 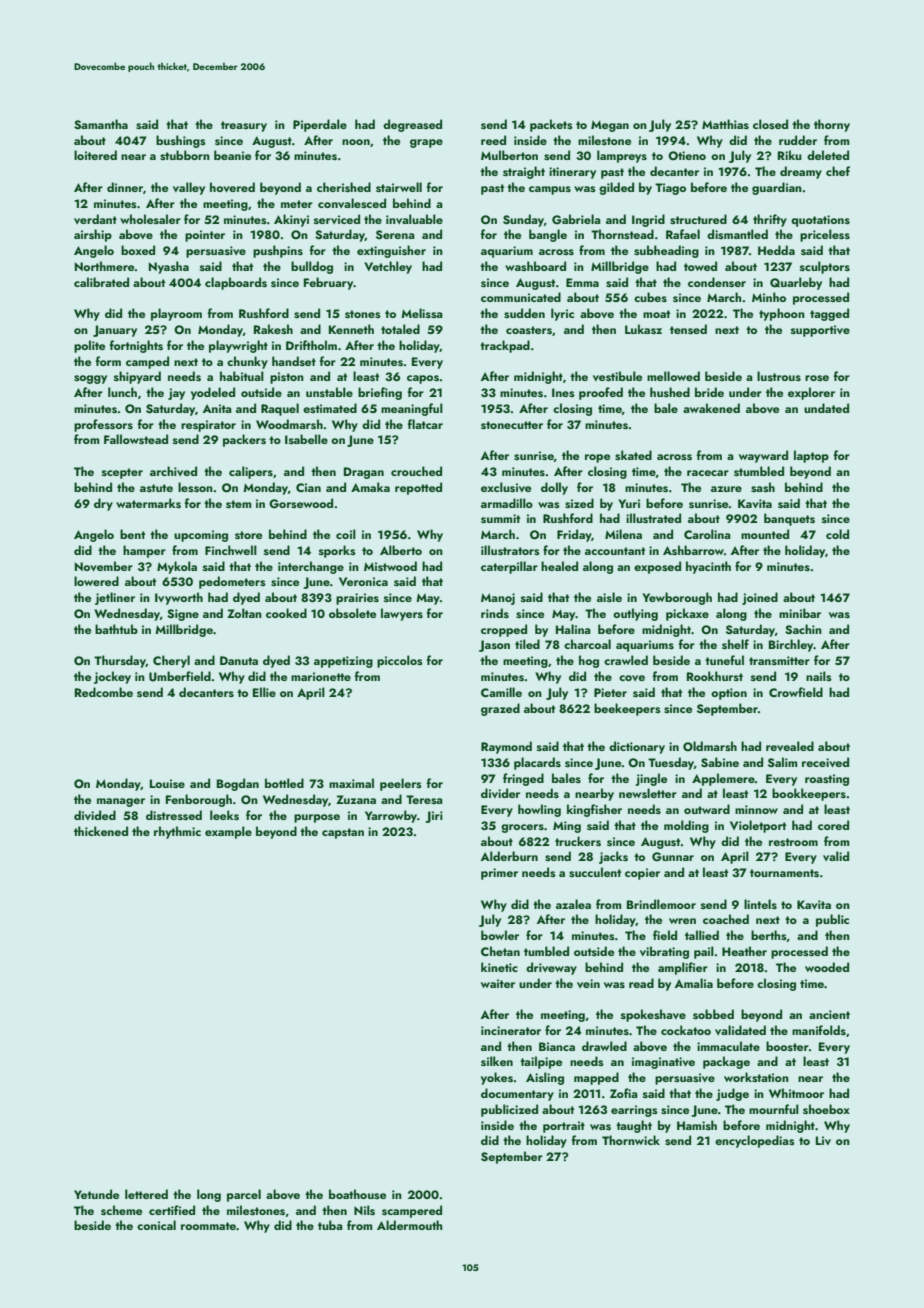 I want to click on silken, so click(x=497, y=1061).
